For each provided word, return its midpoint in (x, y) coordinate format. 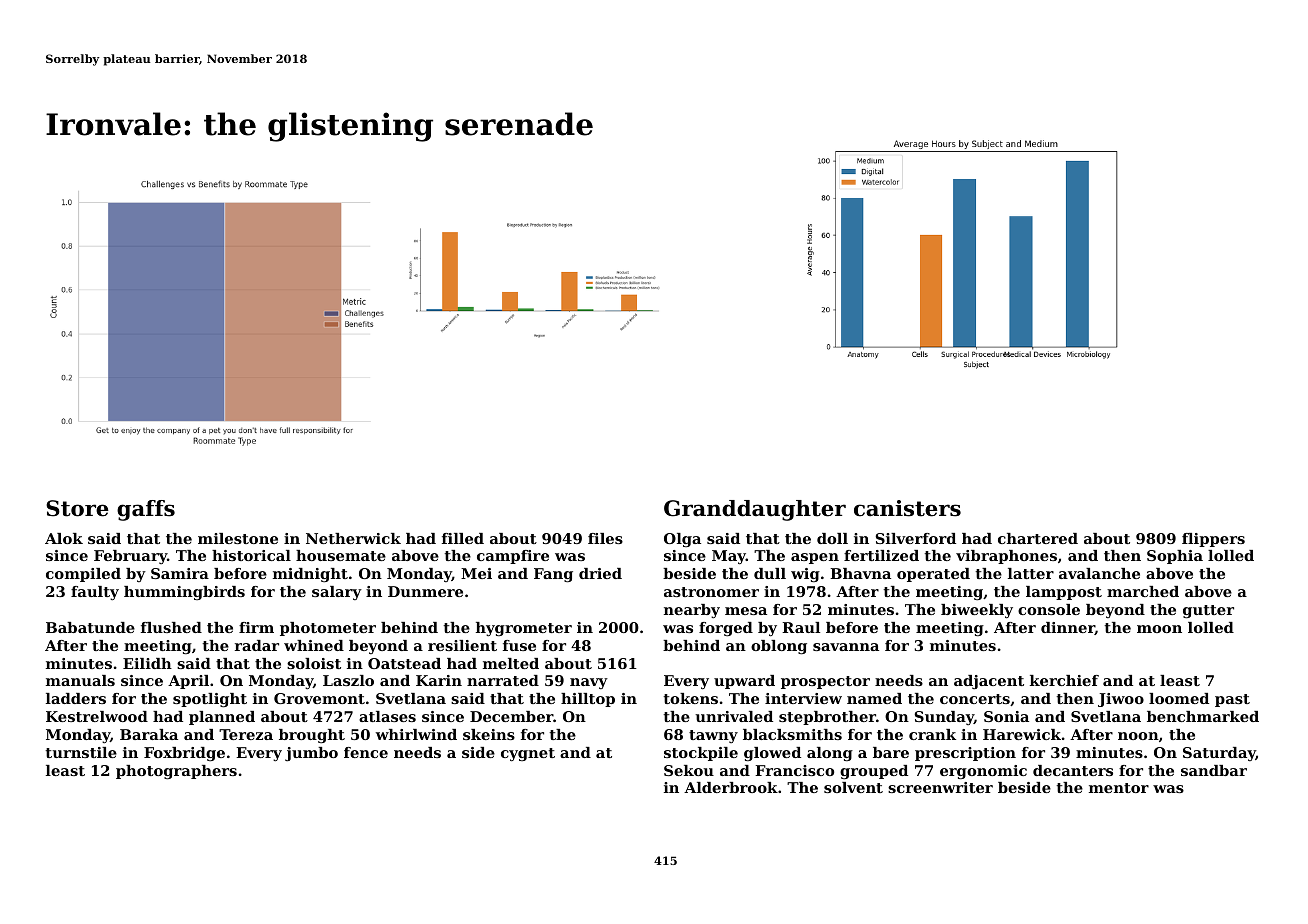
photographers (176, 772)
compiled (83, 575)
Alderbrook (731, 787)
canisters (907, 508)
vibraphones (1006, 557)
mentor (1119, 788)
